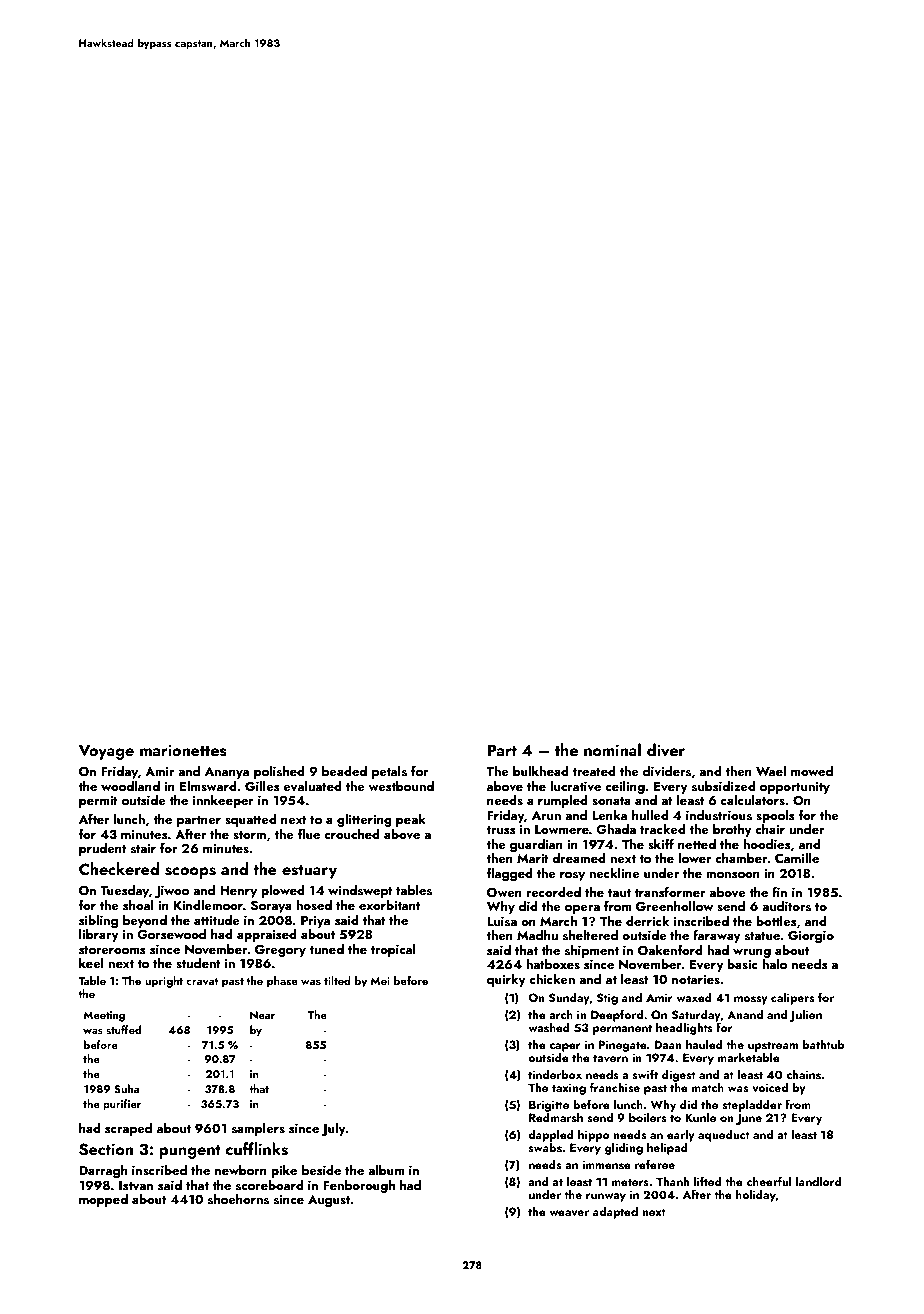 The image size is (924, 1314). Describe the element at coordinates (130, 786) in the screenshot. I see `woodland` at that location.
